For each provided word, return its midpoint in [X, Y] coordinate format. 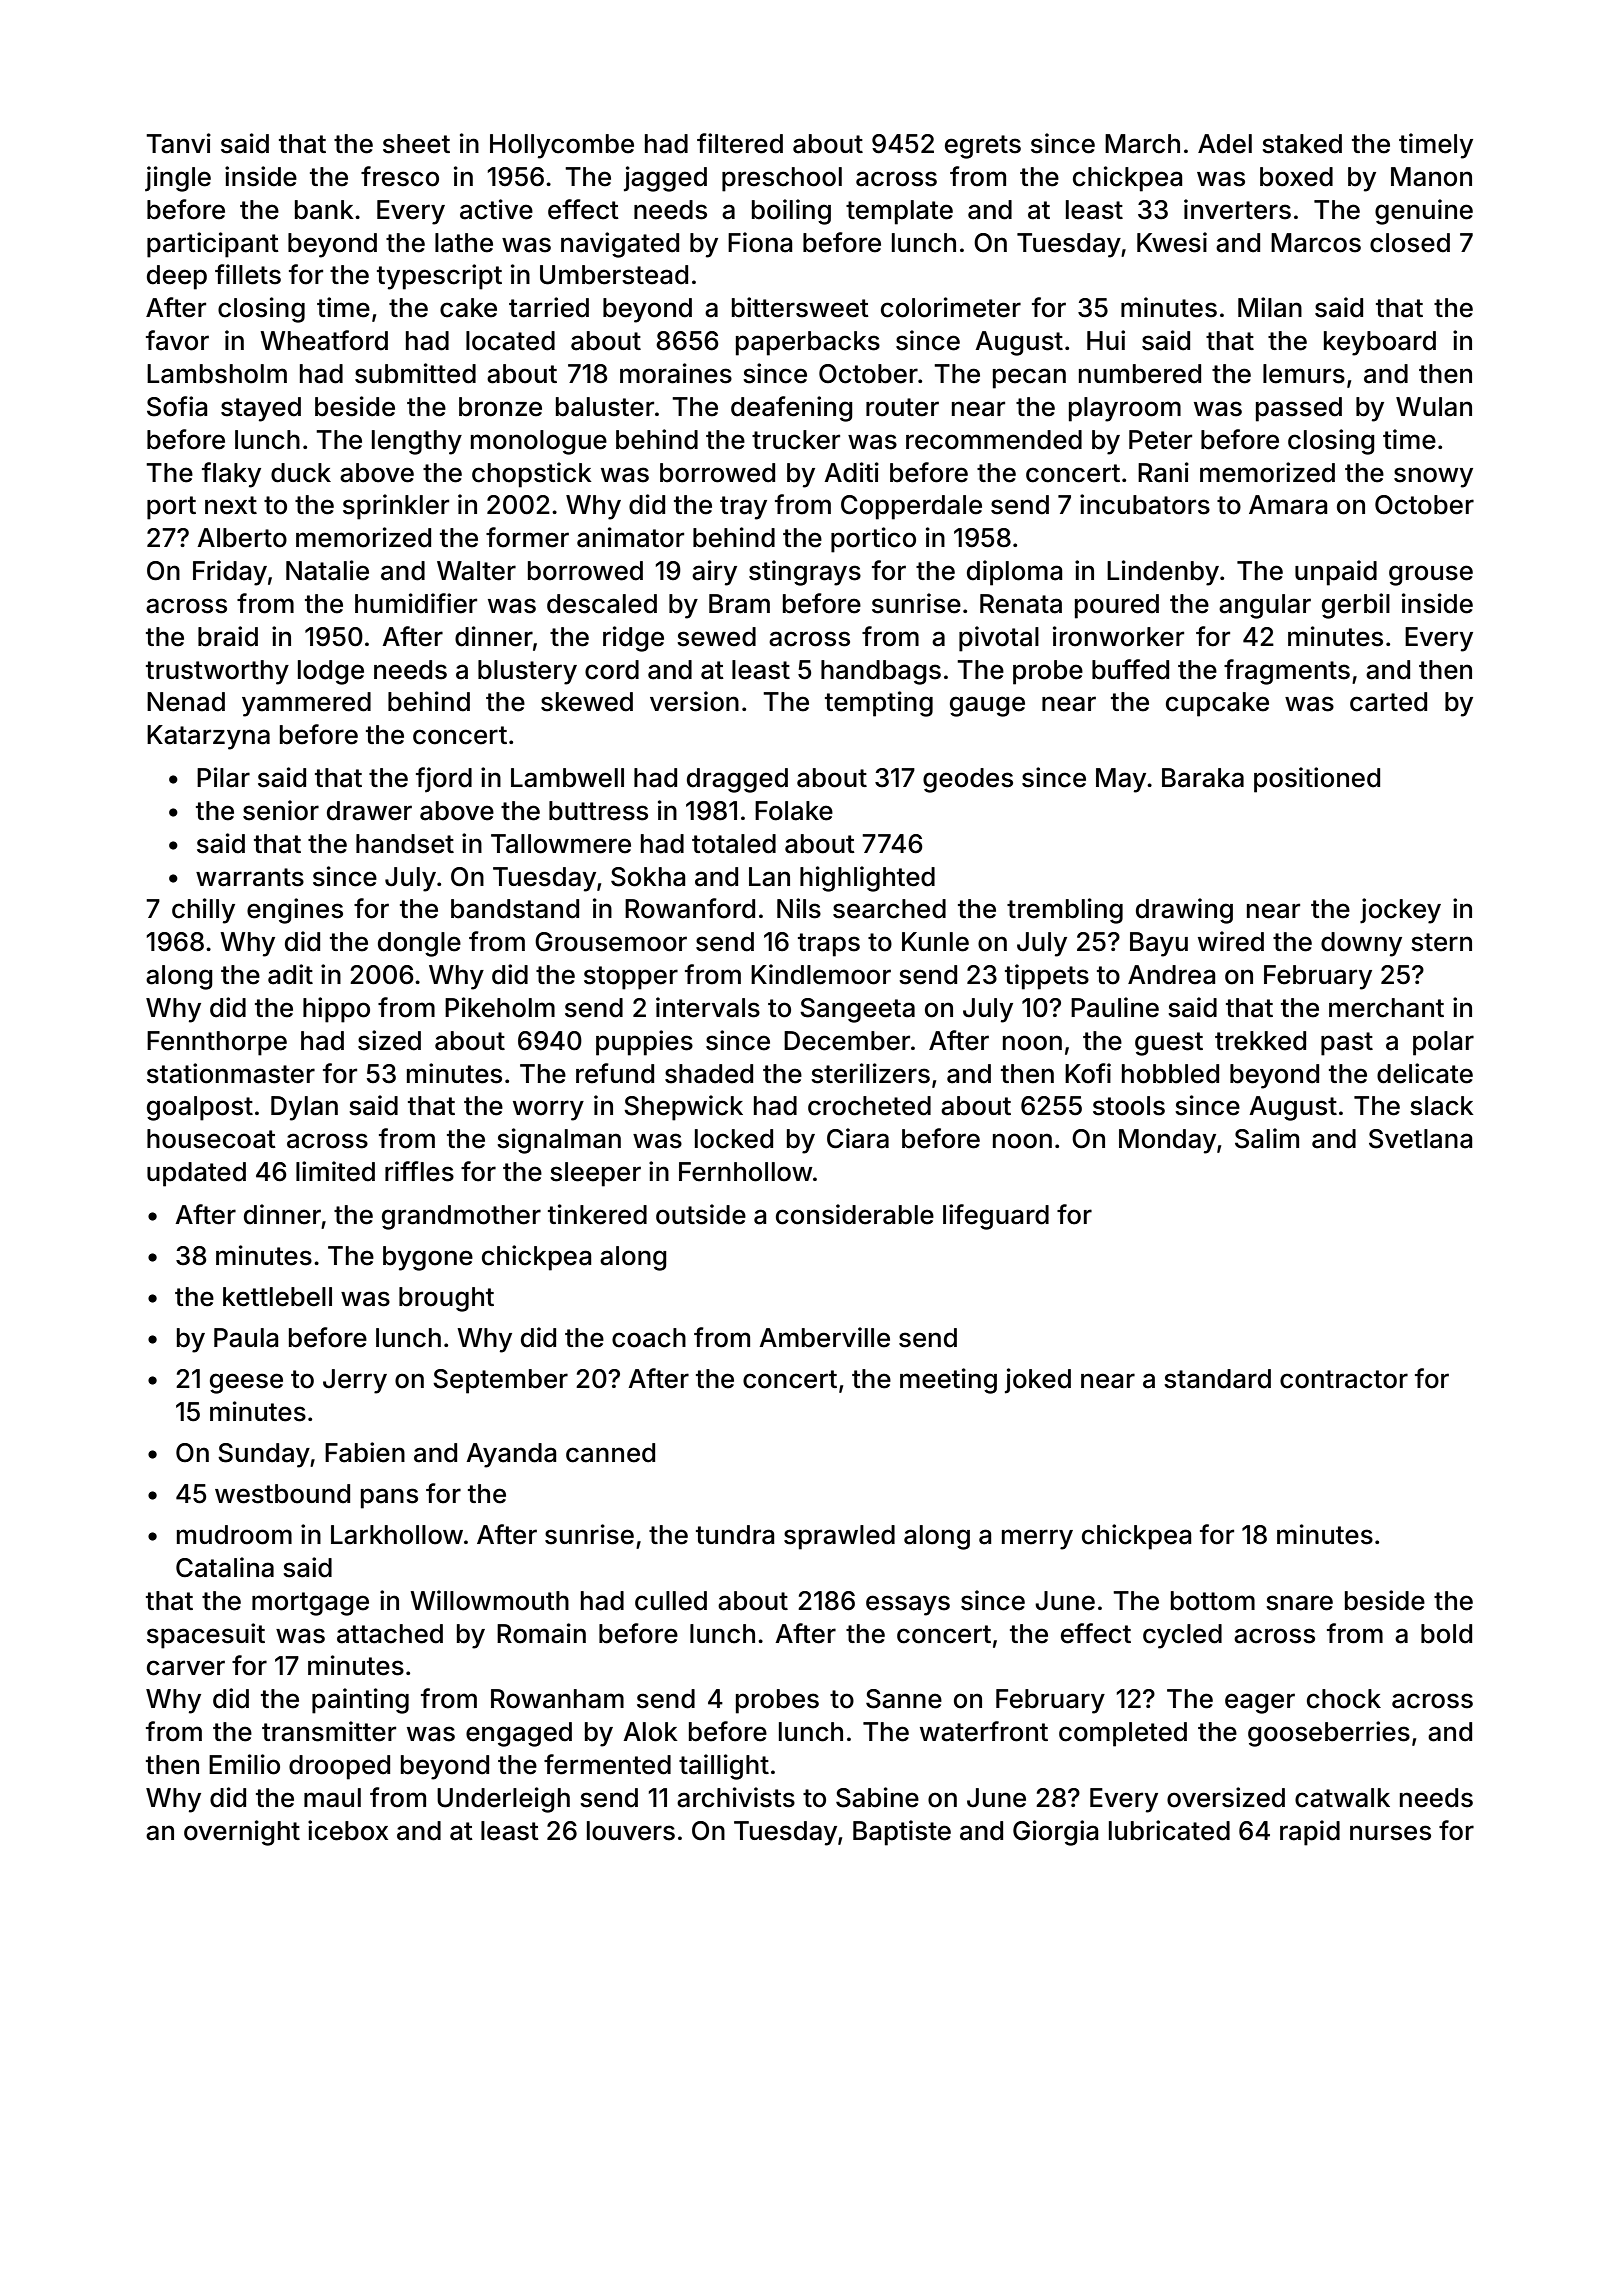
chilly [203, 911]
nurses [1390, 1833]
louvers [631, 1831]
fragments [1287, 672]
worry [548, 1110]
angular [1265, 606]
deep [177, 277]
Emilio [244, 1764]
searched [889, 909]
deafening [792, 409]
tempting [879, 704]
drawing [1184, 911]
